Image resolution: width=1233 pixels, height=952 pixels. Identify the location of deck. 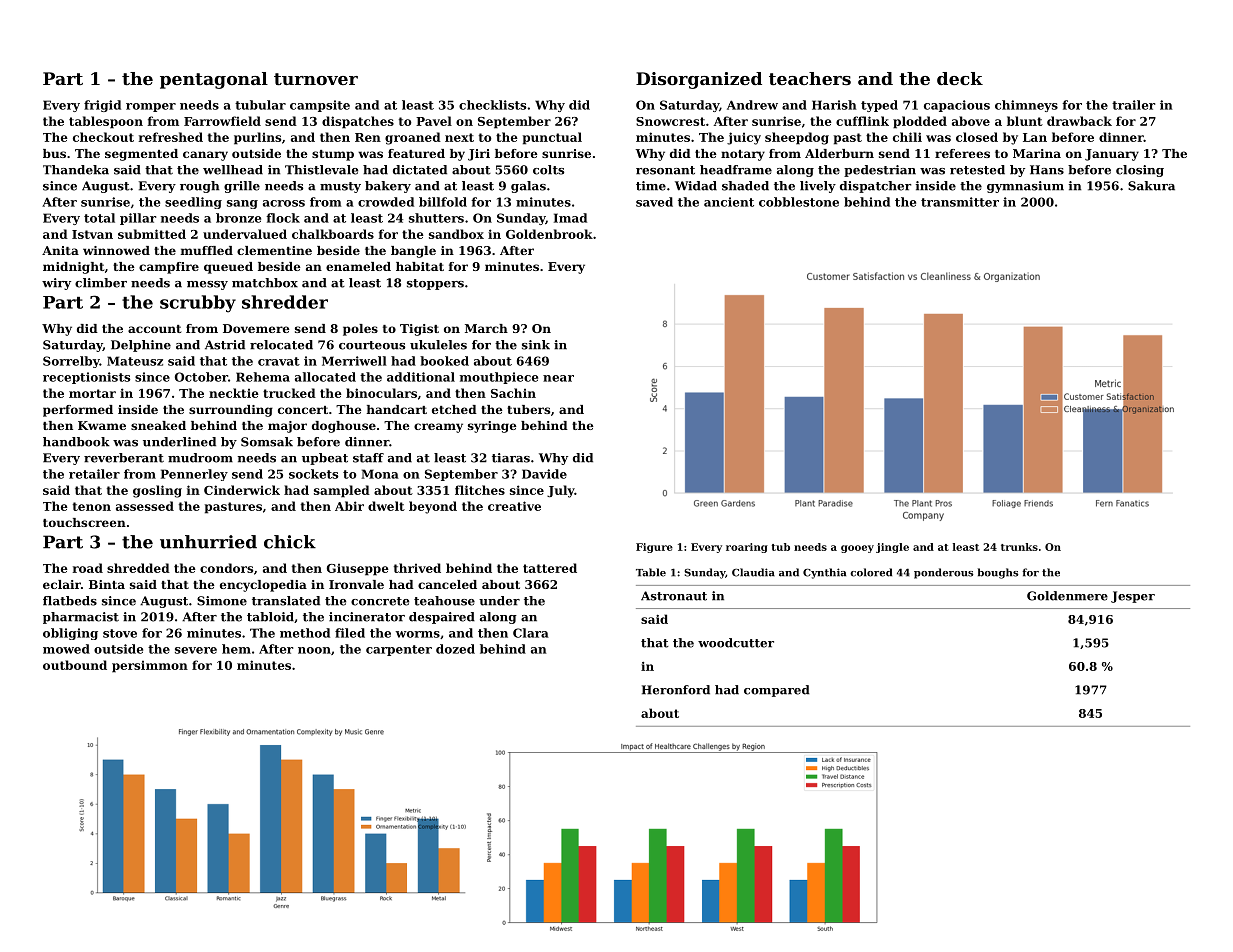
(960, 78).
